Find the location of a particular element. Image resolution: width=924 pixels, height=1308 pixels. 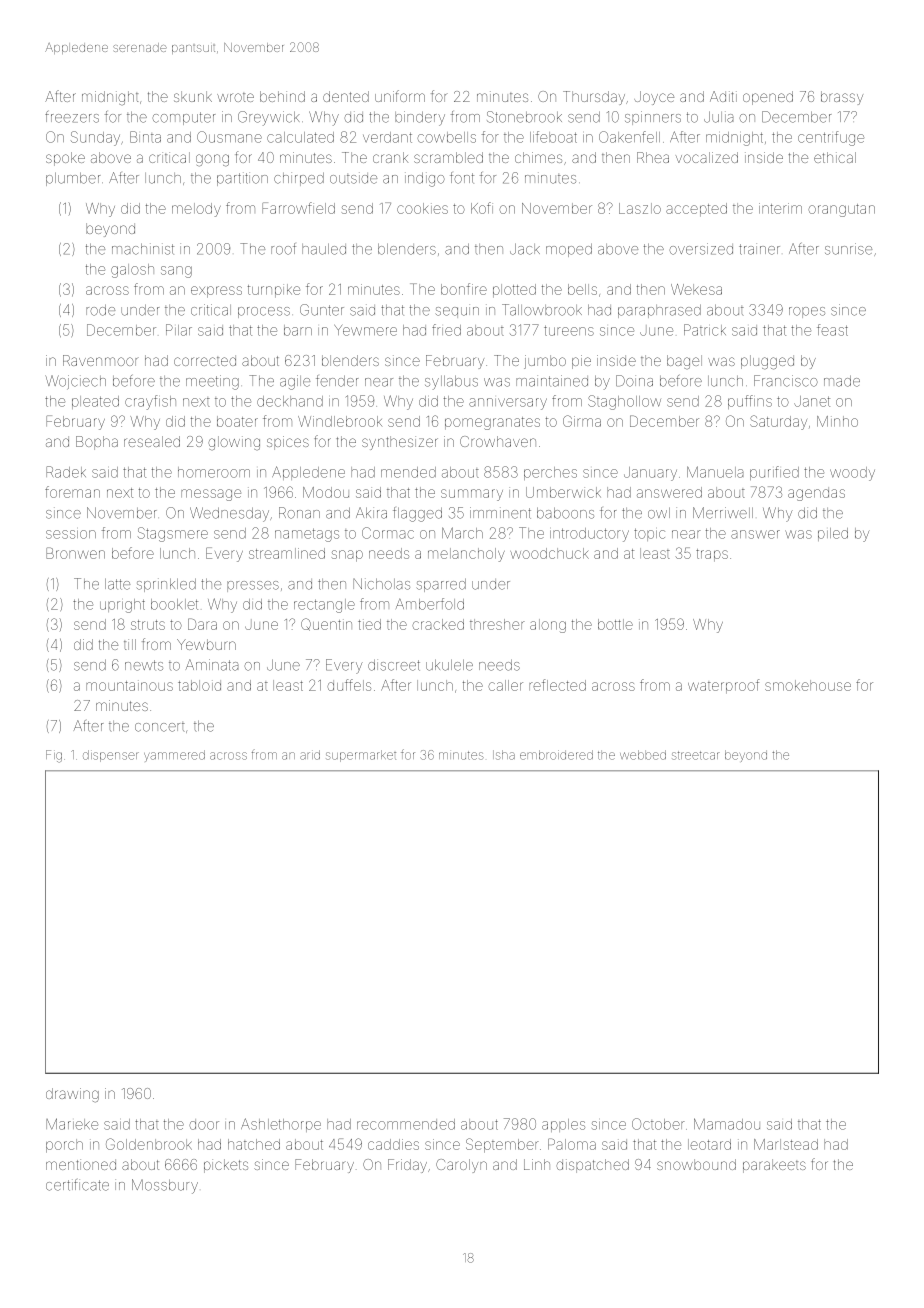

supermarket is located at coordinates (361, 756).
